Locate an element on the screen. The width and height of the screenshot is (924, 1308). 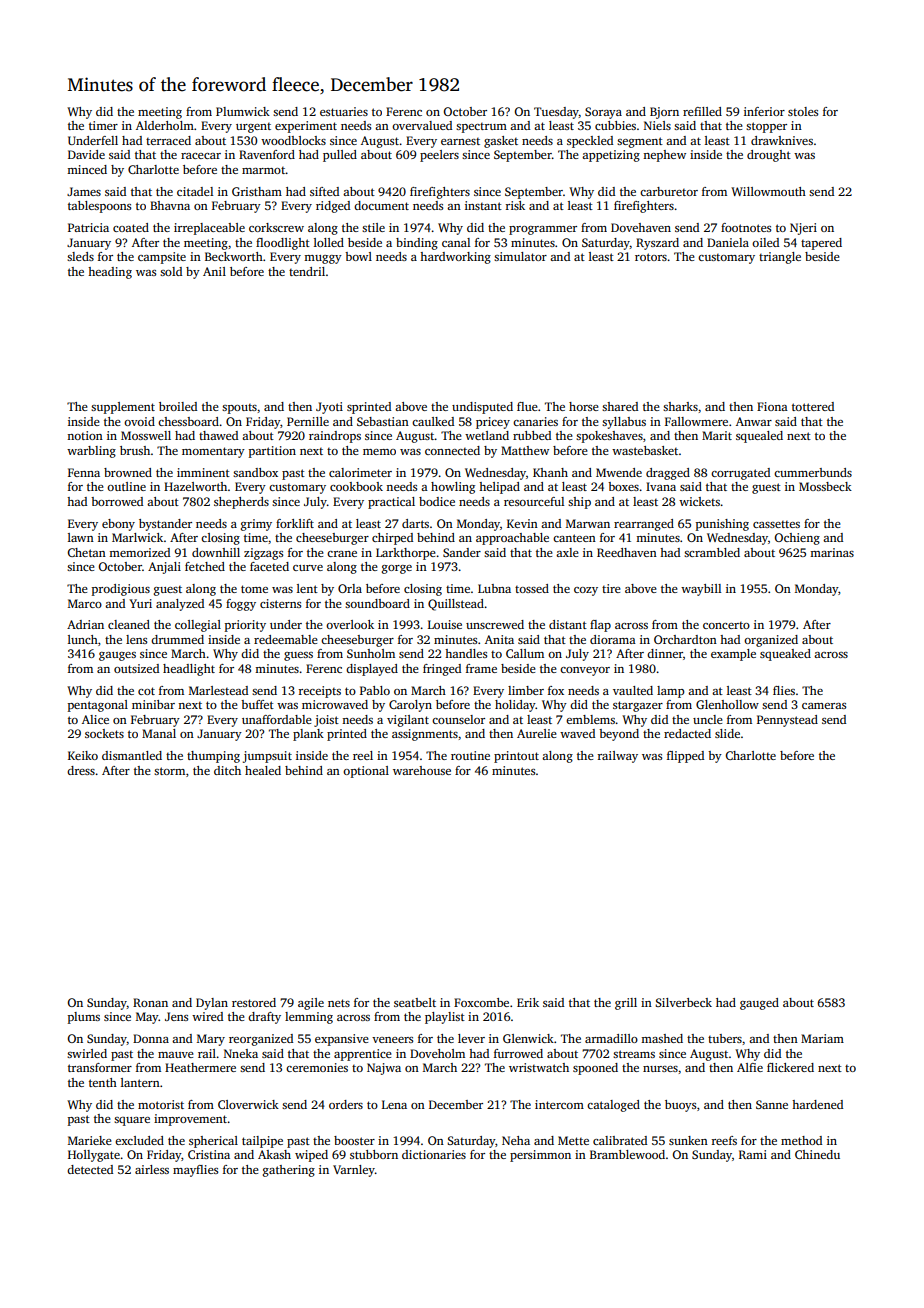
Manal is located at coordinates (159, 733).
